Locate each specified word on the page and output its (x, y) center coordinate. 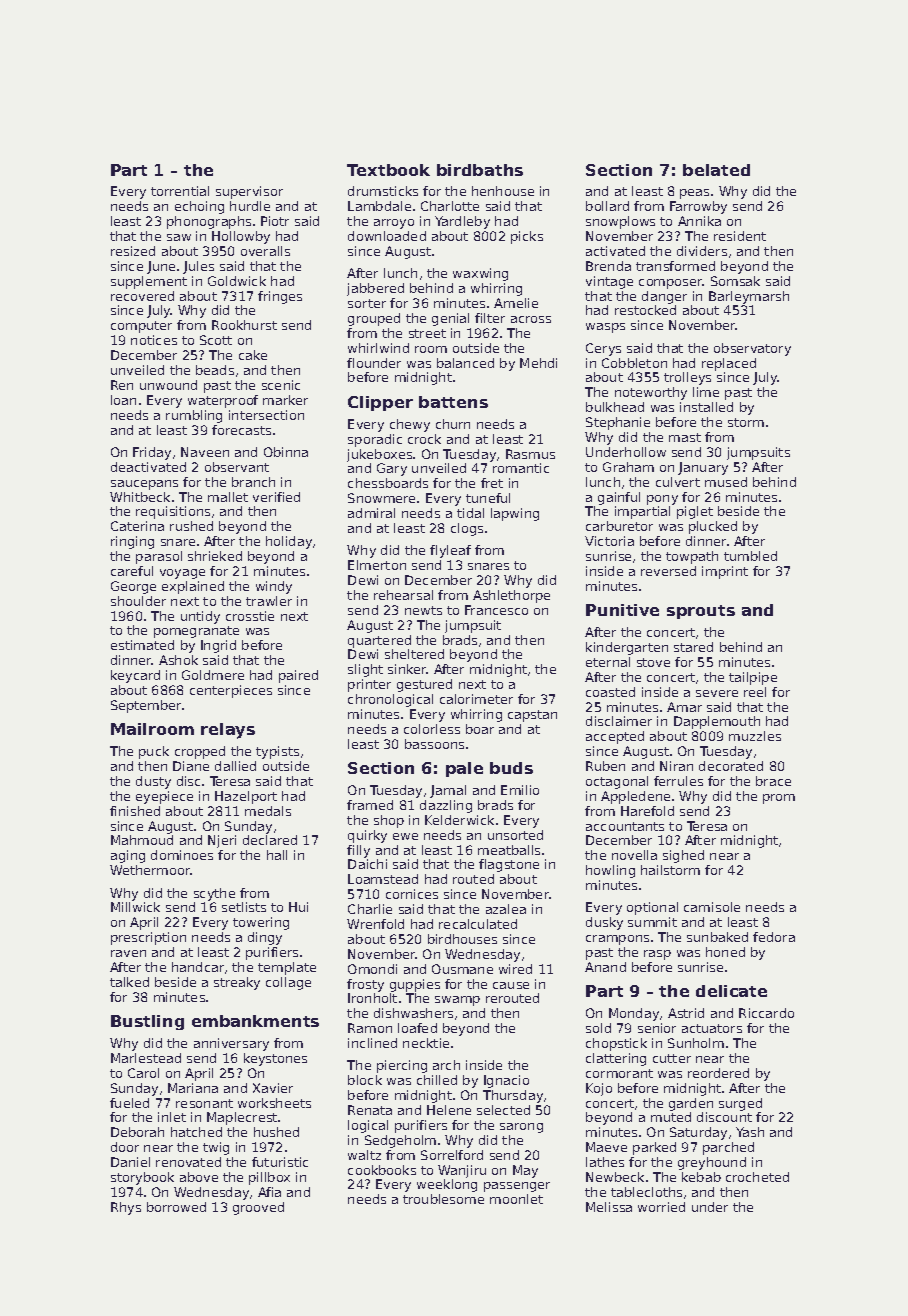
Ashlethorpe (511, 596)
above (199, 1177)
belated (716, 170)
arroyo (394, 224)
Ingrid (218, 646)
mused (726, 482)
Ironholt (372, 998)
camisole (712, 907)
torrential (180, 191)
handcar (198, 967)
